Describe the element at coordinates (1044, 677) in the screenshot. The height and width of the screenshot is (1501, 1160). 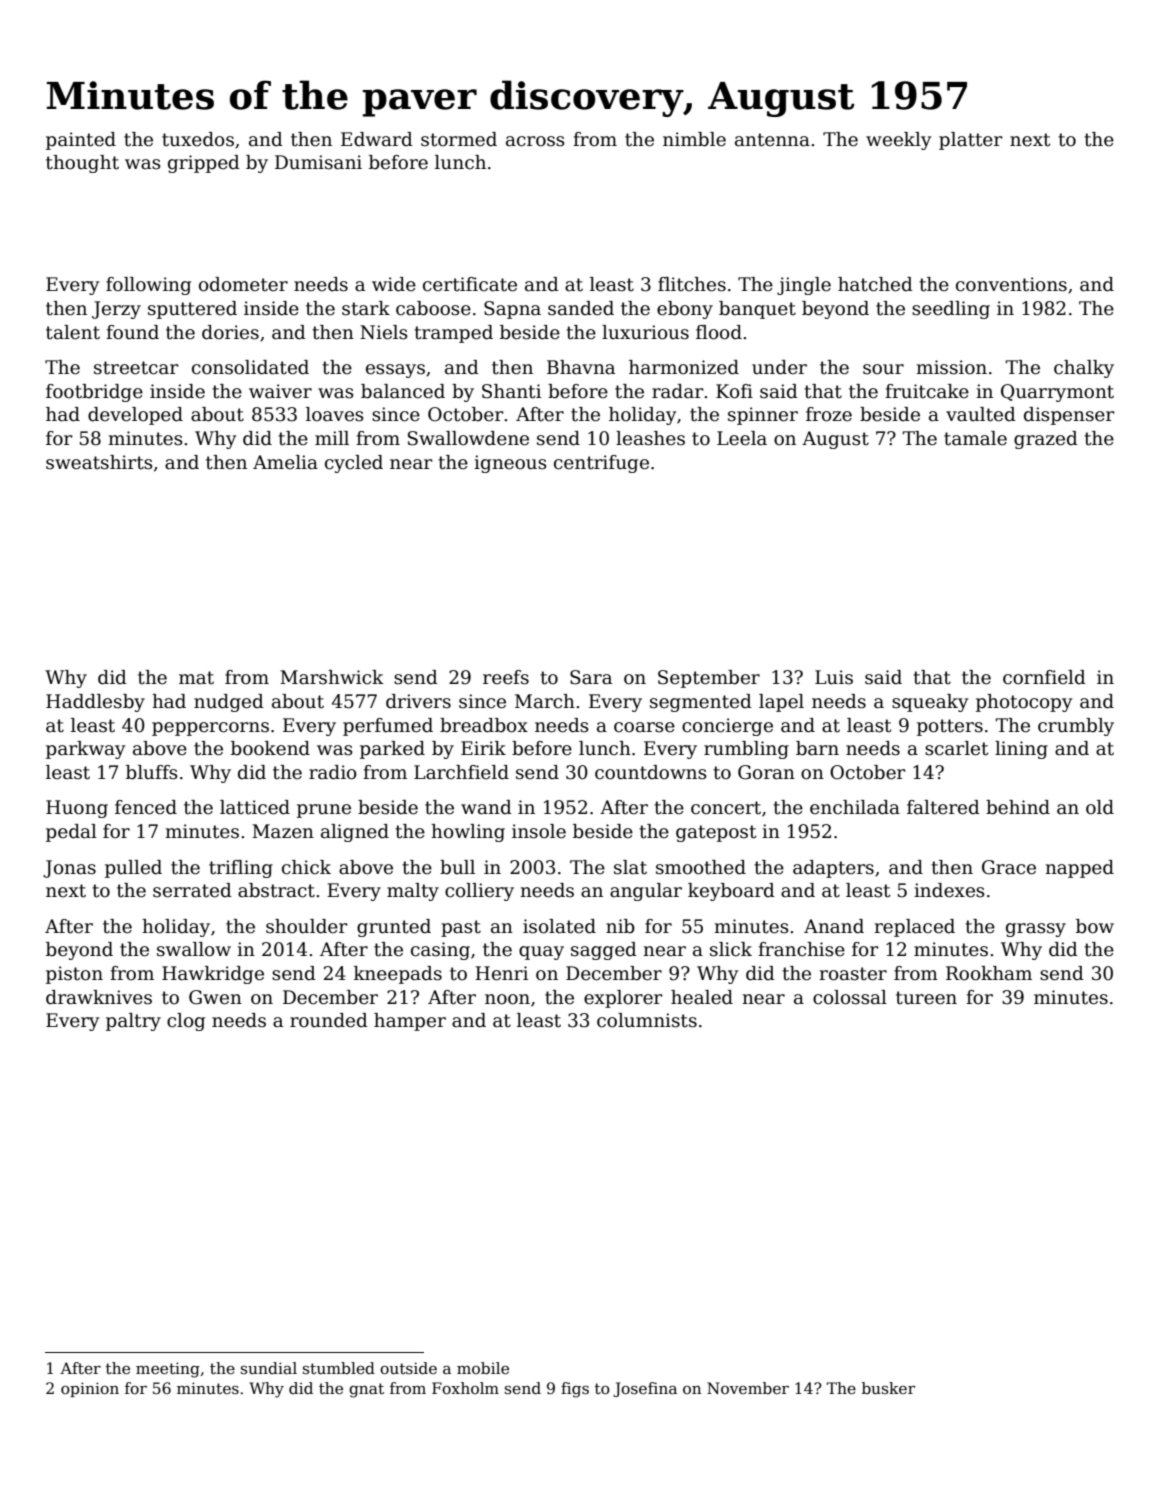
I see `cornfield` at that location.
